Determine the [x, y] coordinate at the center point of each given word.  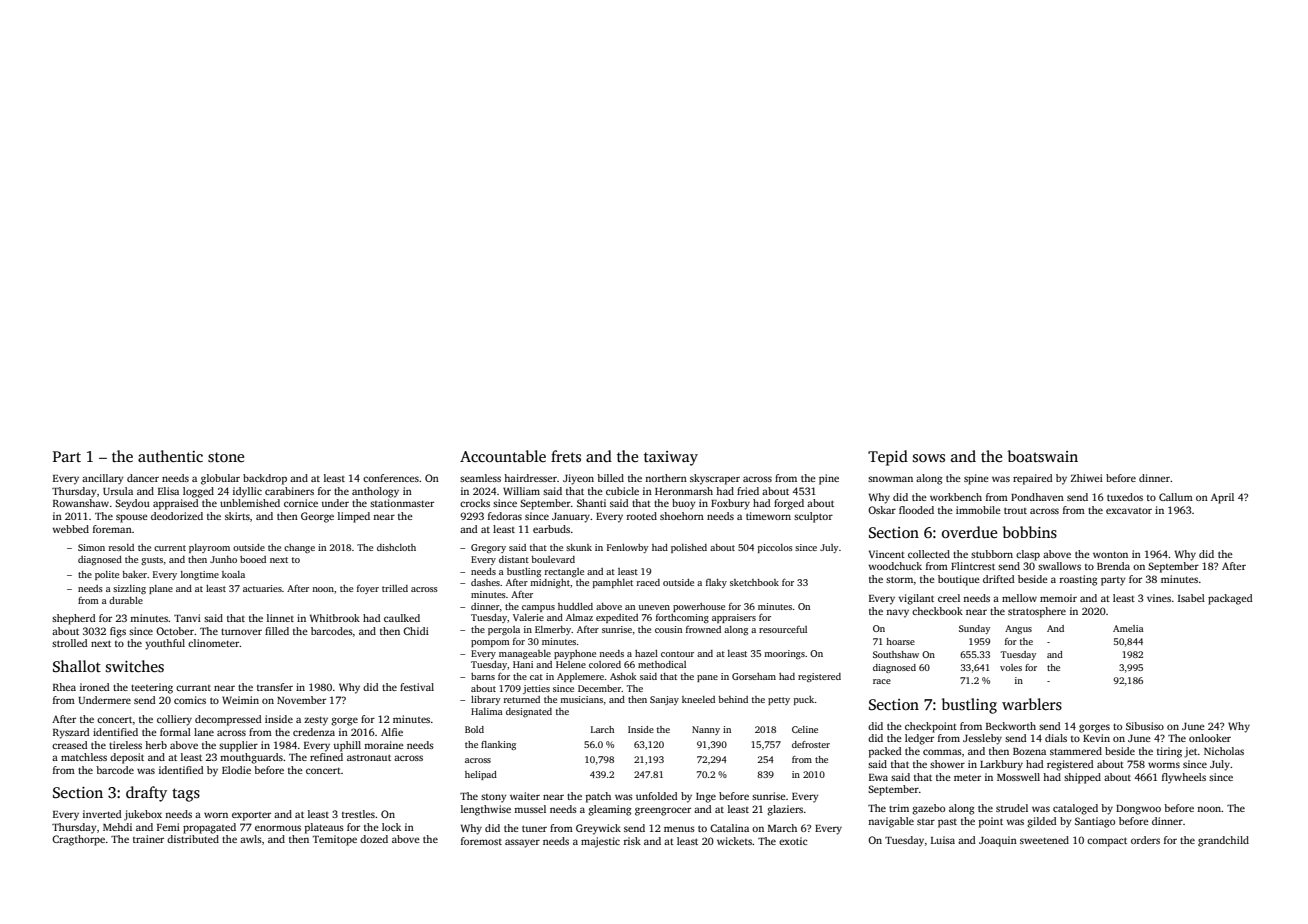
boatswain [1043, 456]
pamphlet [613, 583]
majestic [600, 842]
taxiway [671, 458]
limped [354, 517]
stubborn [992, 554]
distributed [193, 839]
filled [277, 631]
